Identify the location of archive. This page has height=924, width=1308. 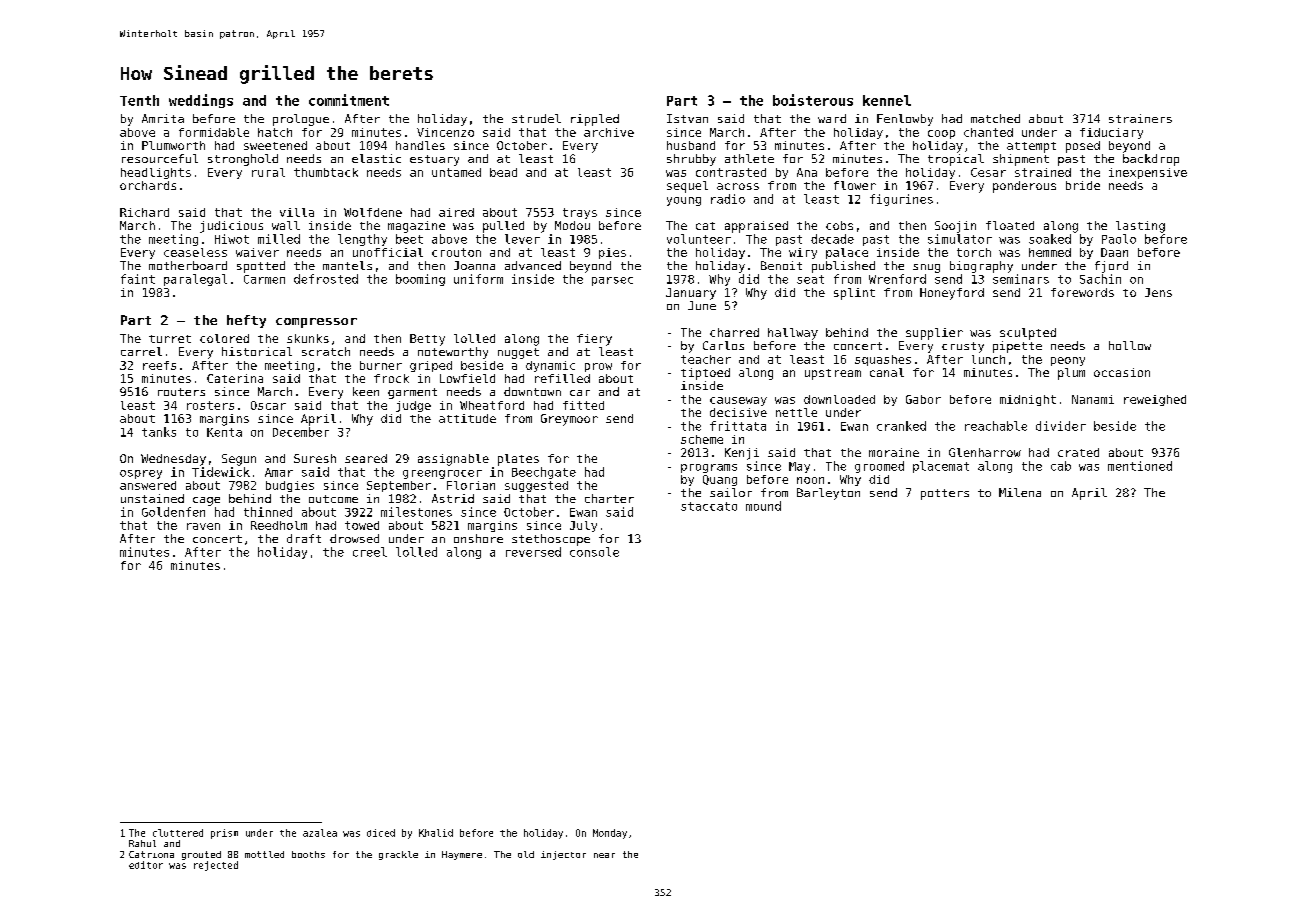
(609, 132).
